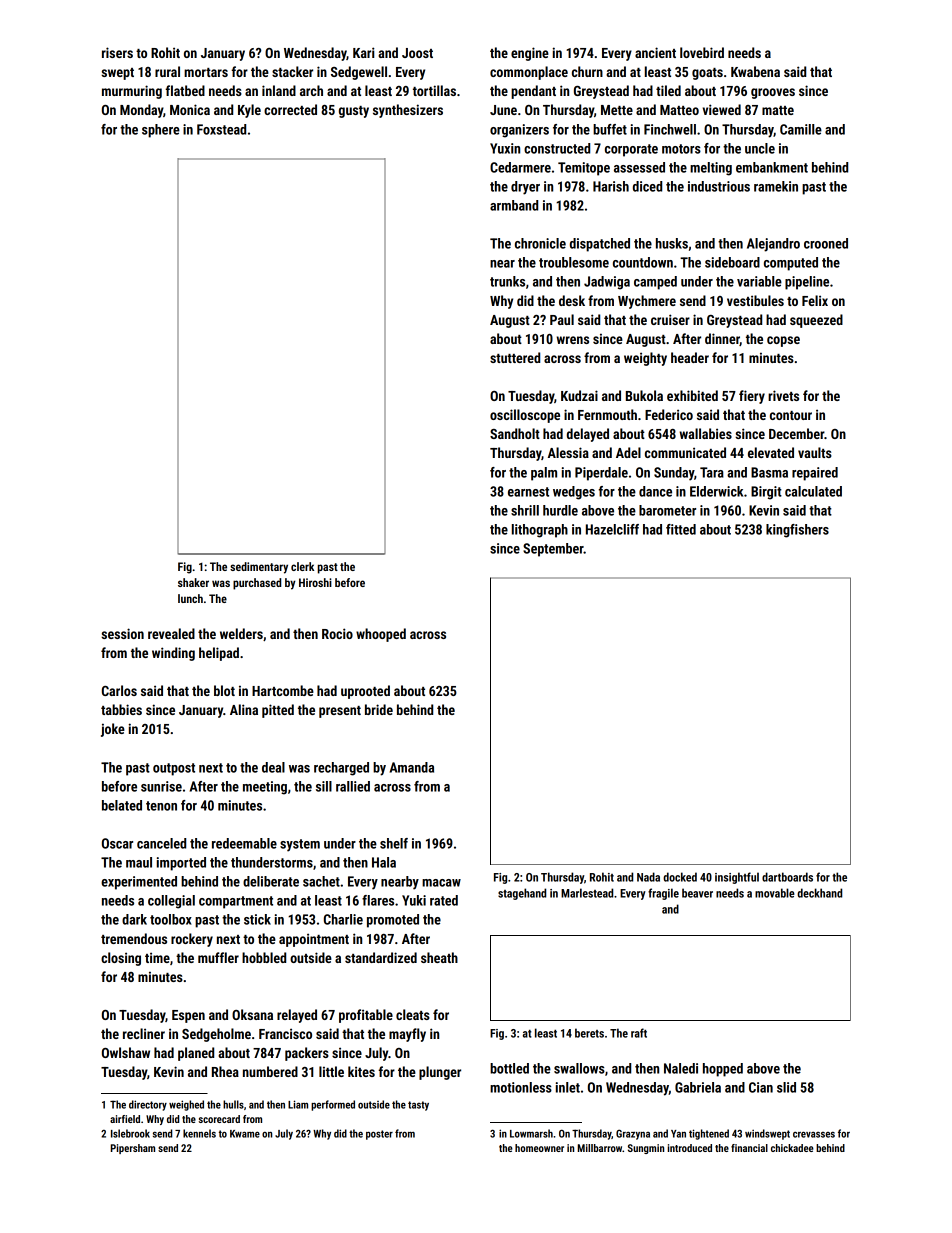 The height and width of the screenshot is (1233, 952). I want to click on Hazelcliff, so click(612, 529).
